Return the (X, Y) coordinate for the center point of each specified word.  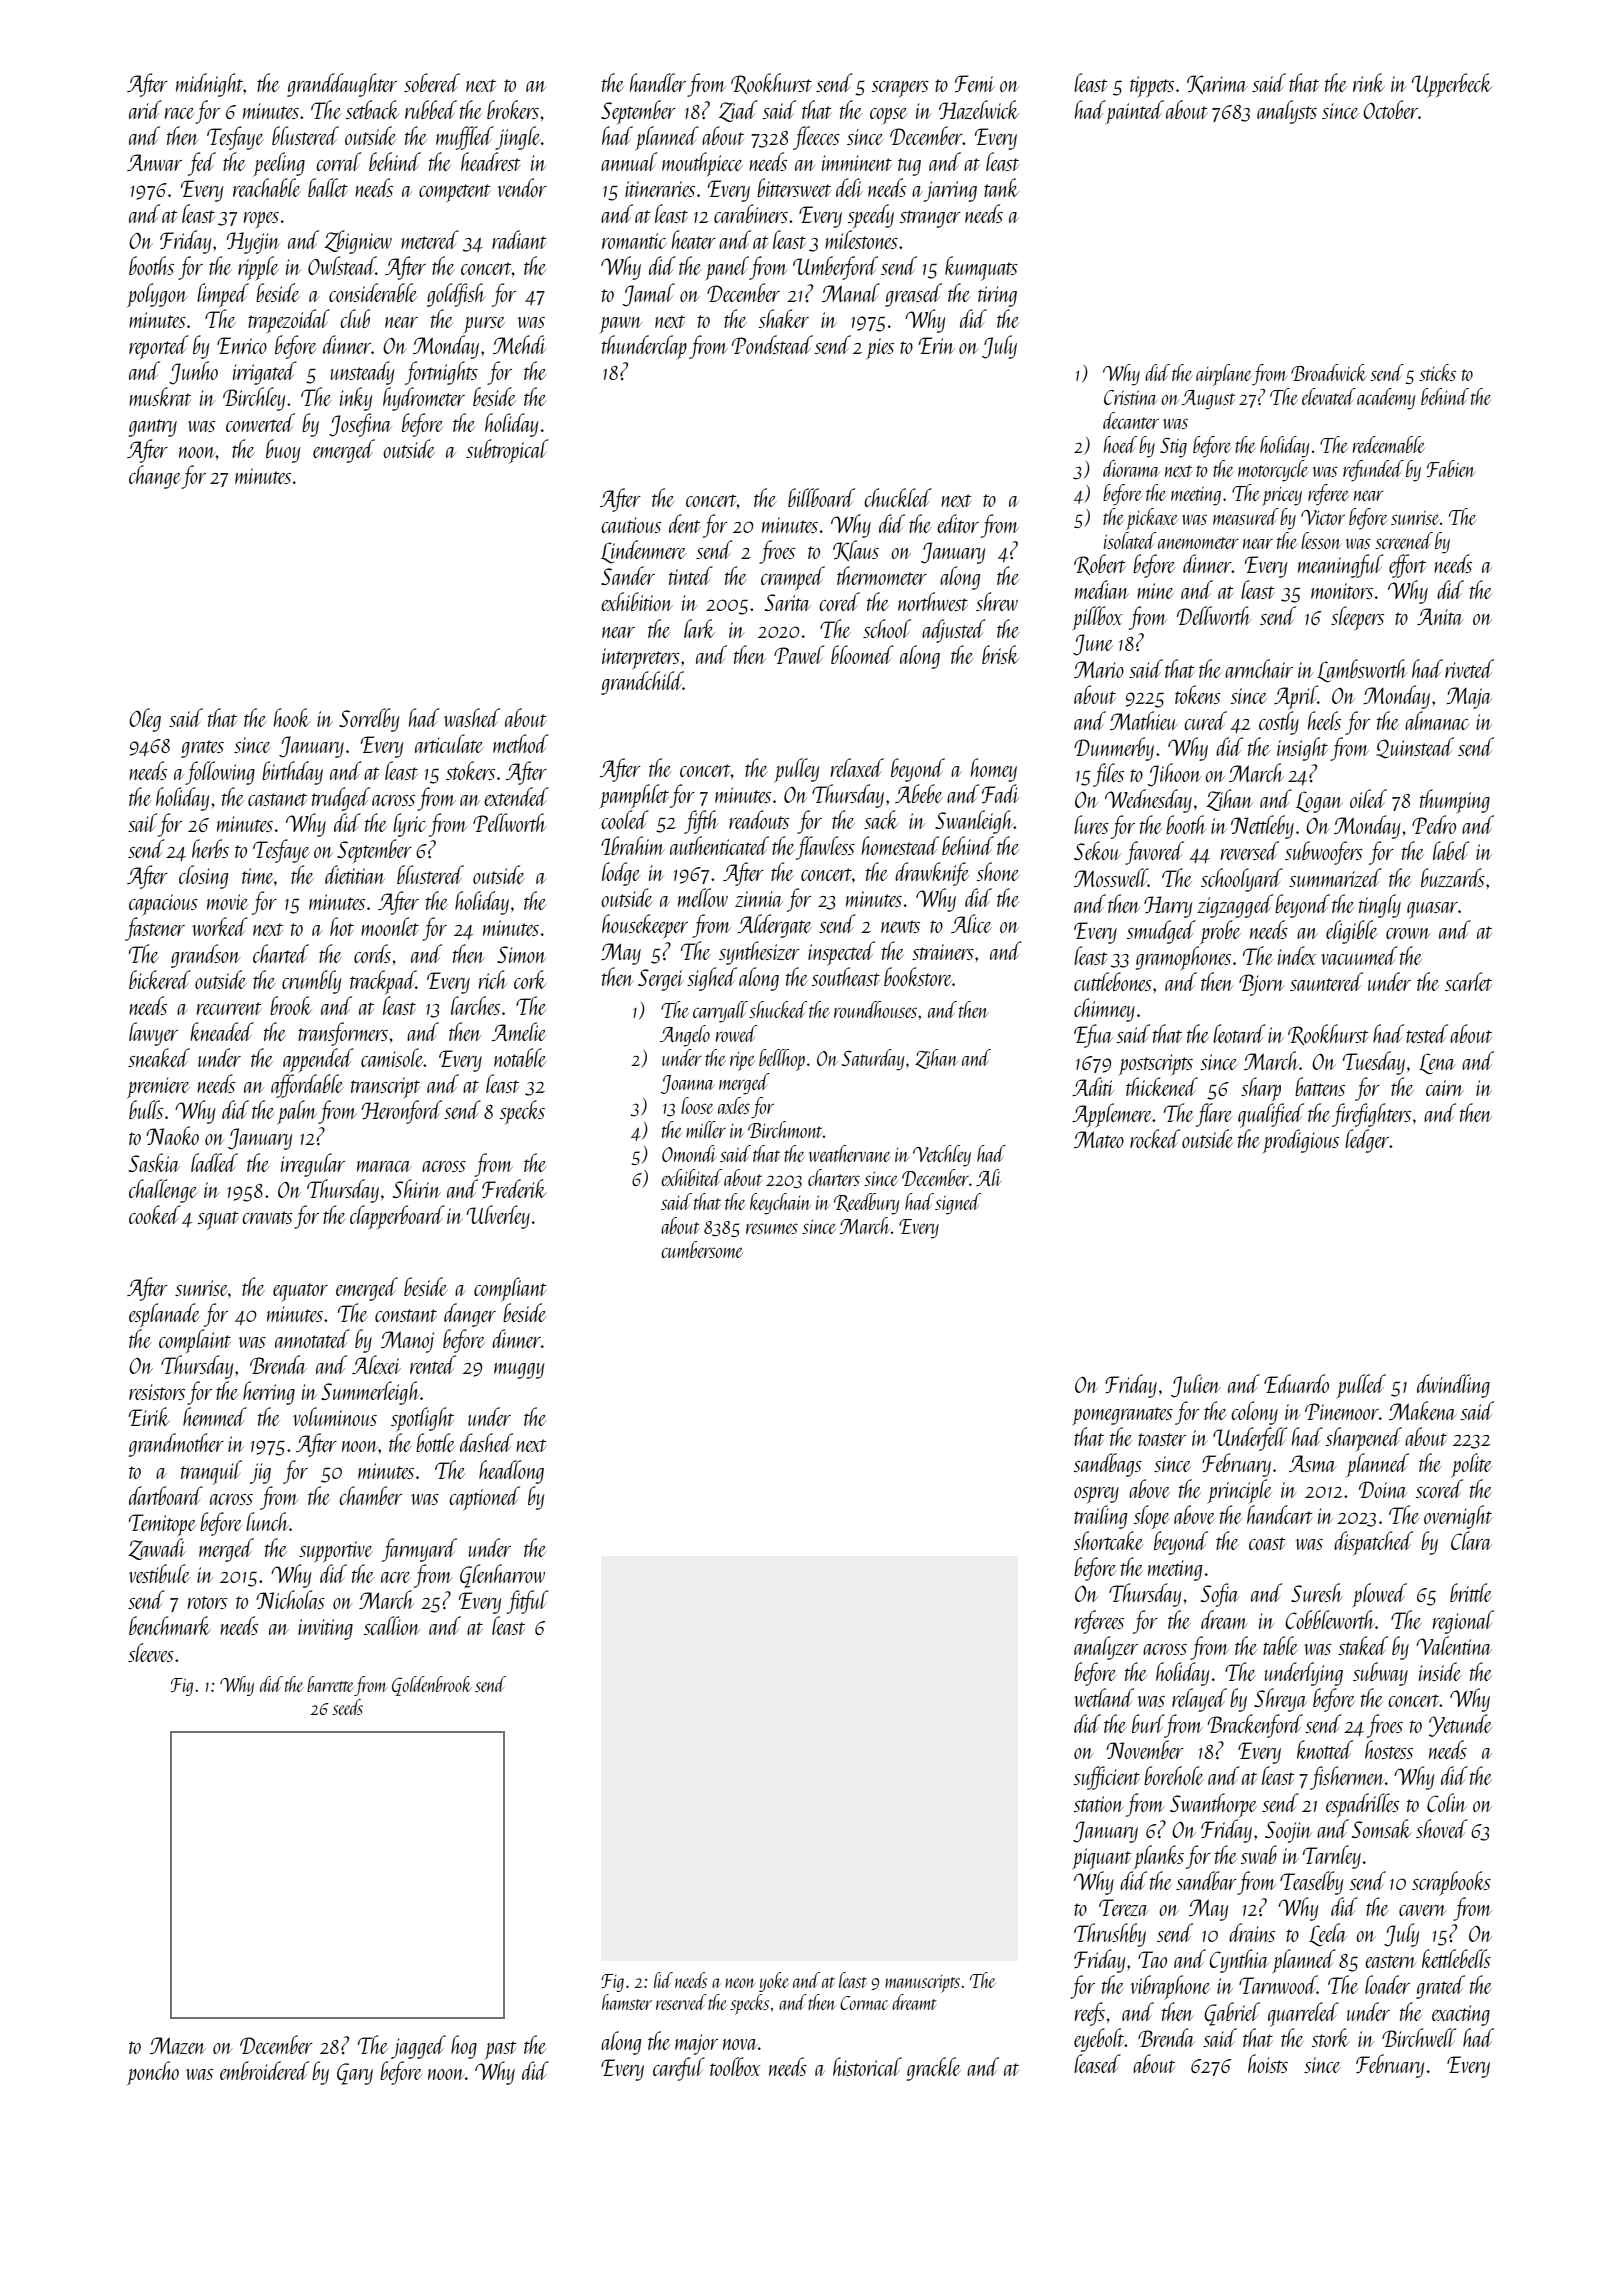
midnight (210, 85)
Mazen (178, 2045)
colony (1254, 1413)
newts (900, 926)
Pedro (1434, 824)
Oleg (145, 720)
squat (218, 1220)
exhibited (691, 1177)
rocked (1155, 1138)
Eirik (149, 1416)
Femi (975, 83)
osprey (1096, 1495)
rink (1369, 82)
